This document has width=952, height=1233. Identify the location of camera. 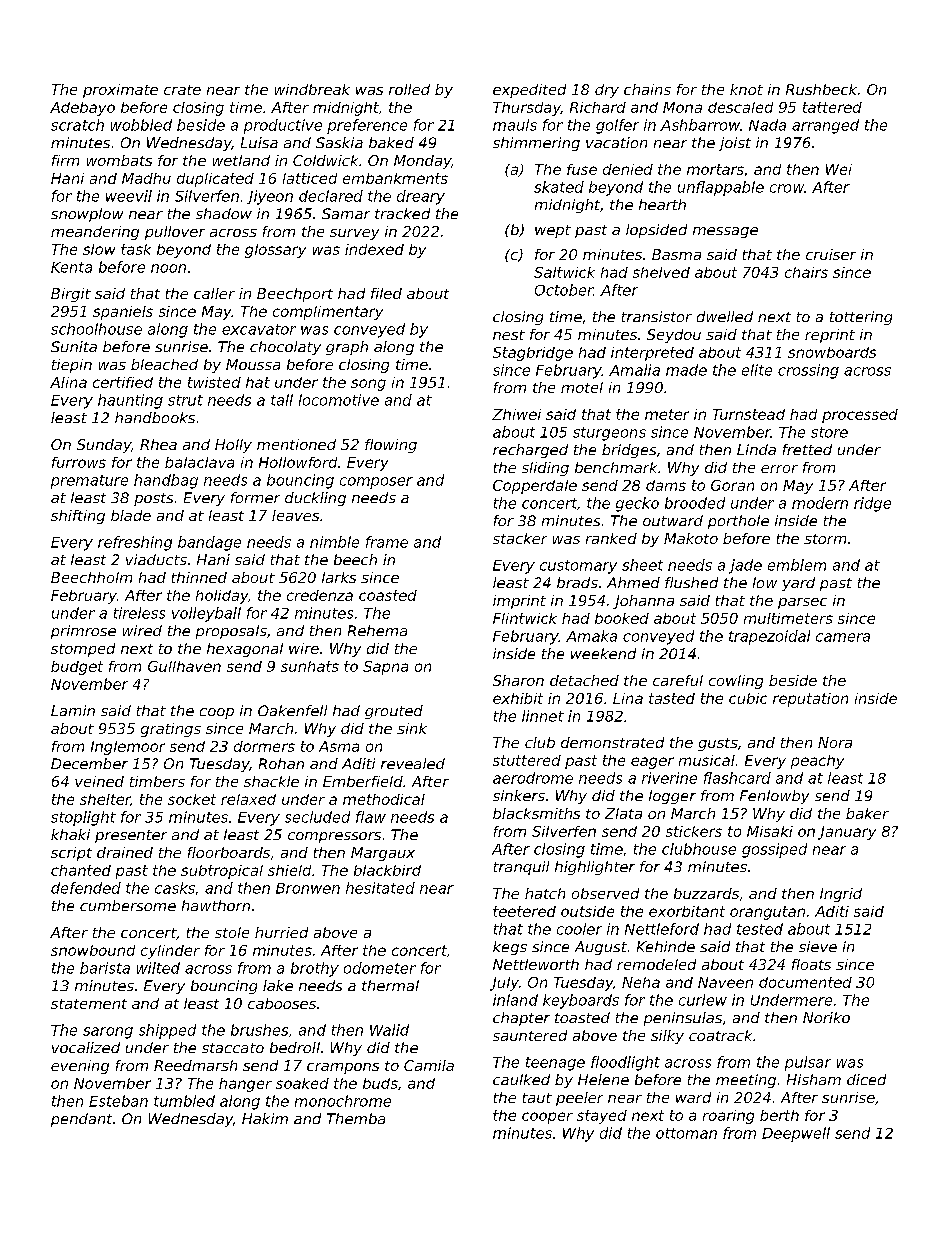
(843, 637).
